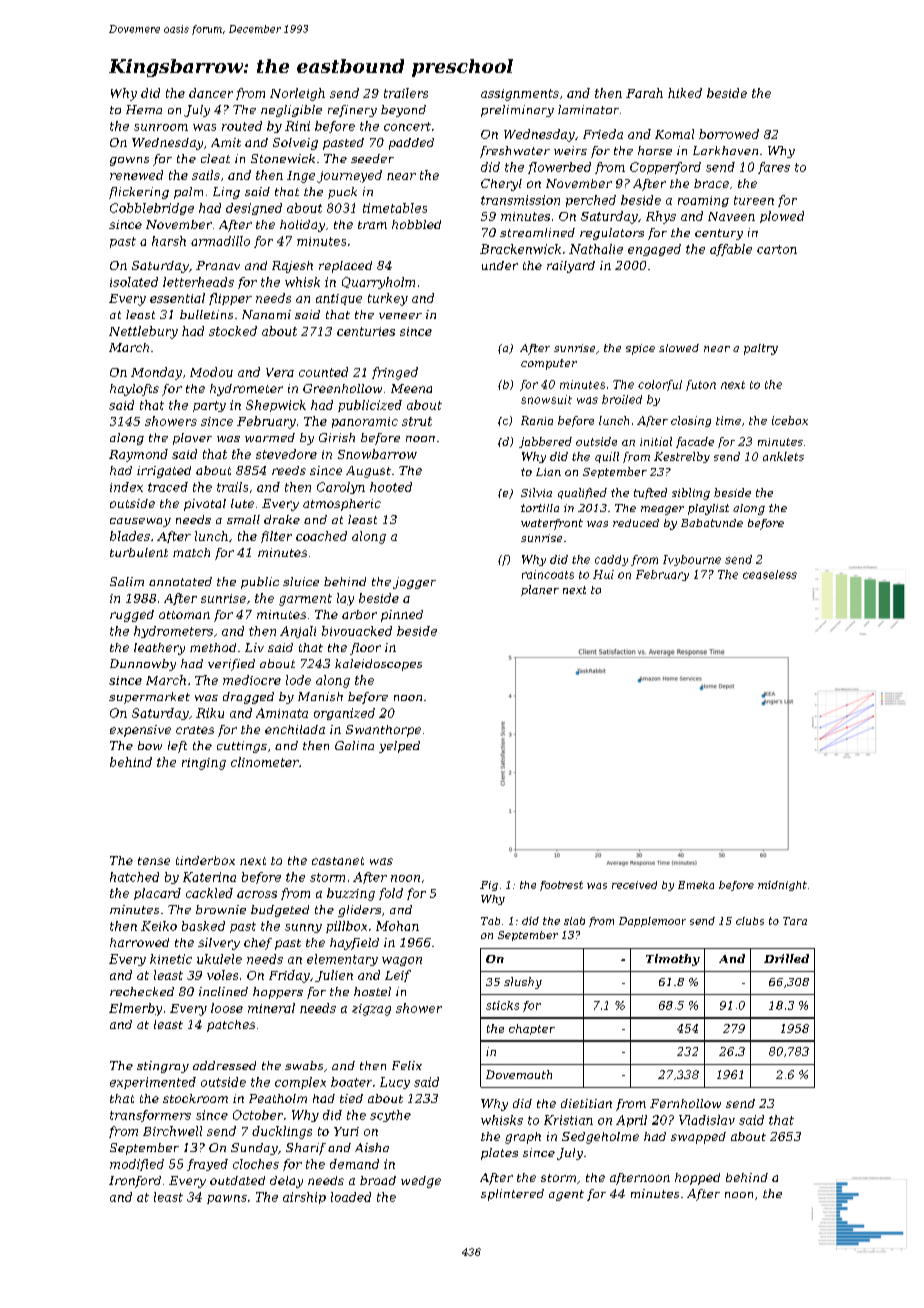 The height and width of the image is (1308, 924). I want to click on hiked, so click(685, 93).
